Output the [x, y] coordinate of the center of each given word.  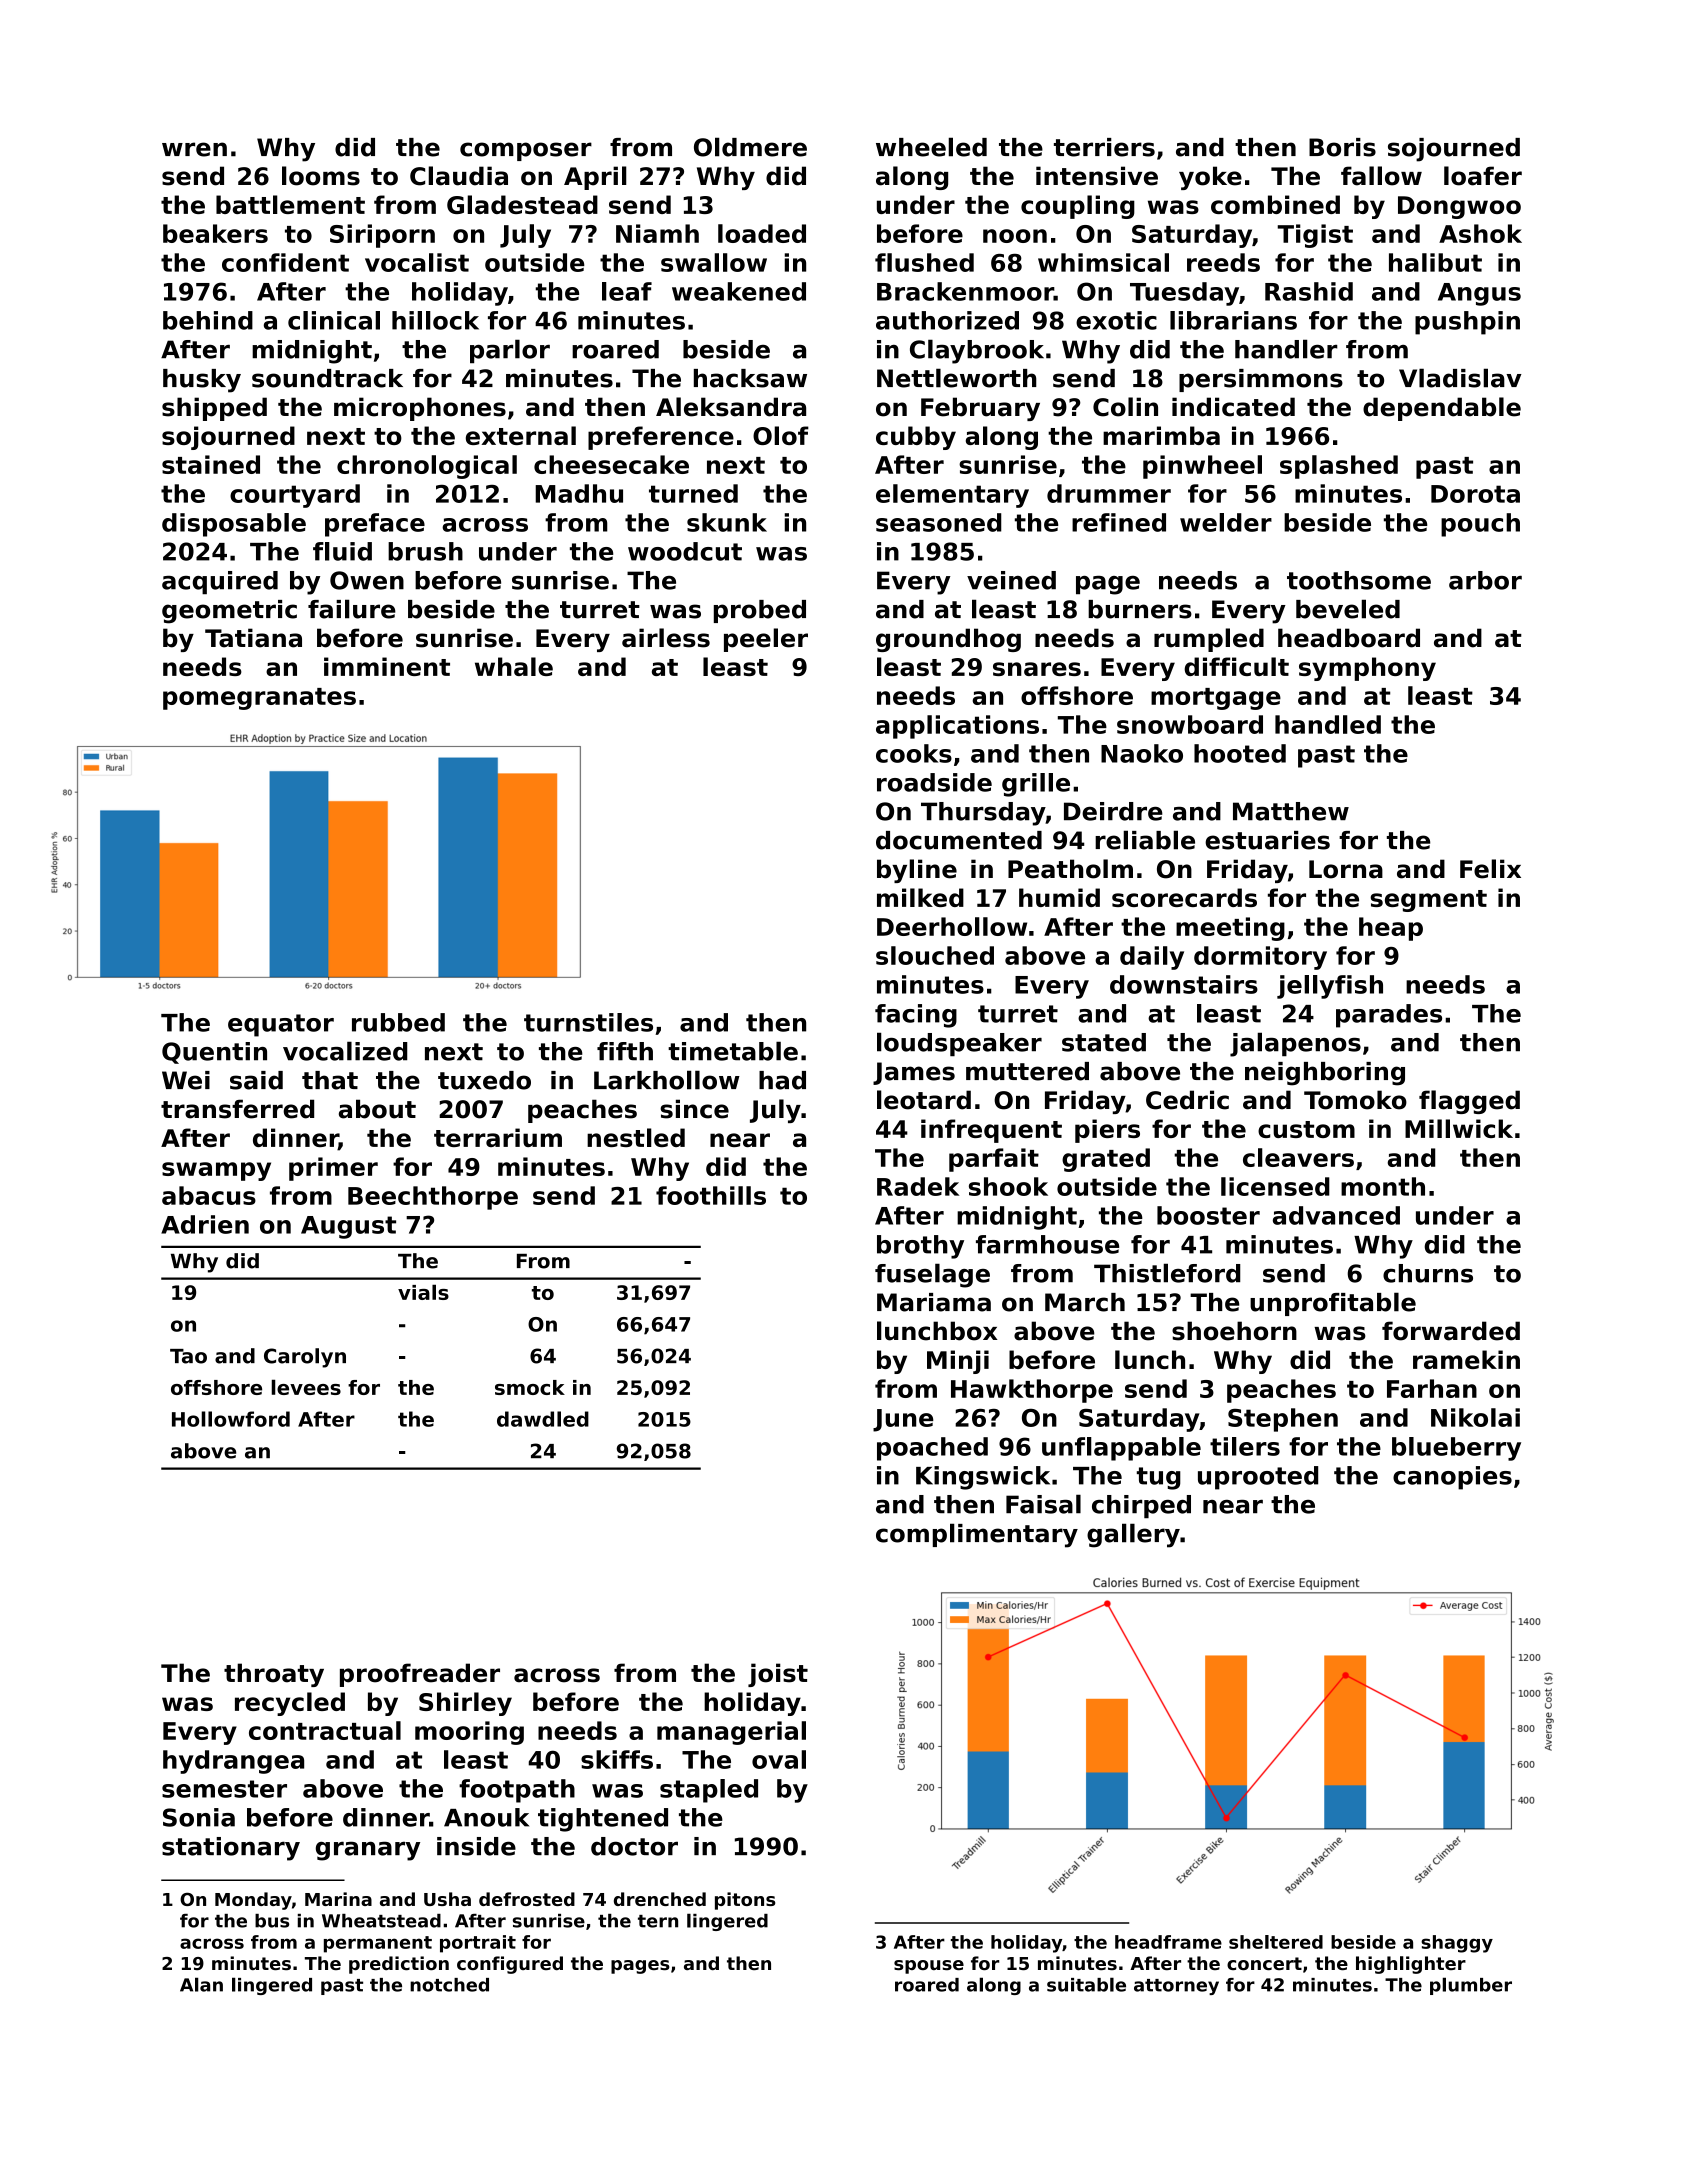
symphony [1367, 669]
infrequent [991, 1131]
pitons [745, 1901]
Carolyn [305, 1358]
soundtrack [327, 378]
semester [224, 1789]
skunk [727, 522]
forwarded [1451, 1331]
